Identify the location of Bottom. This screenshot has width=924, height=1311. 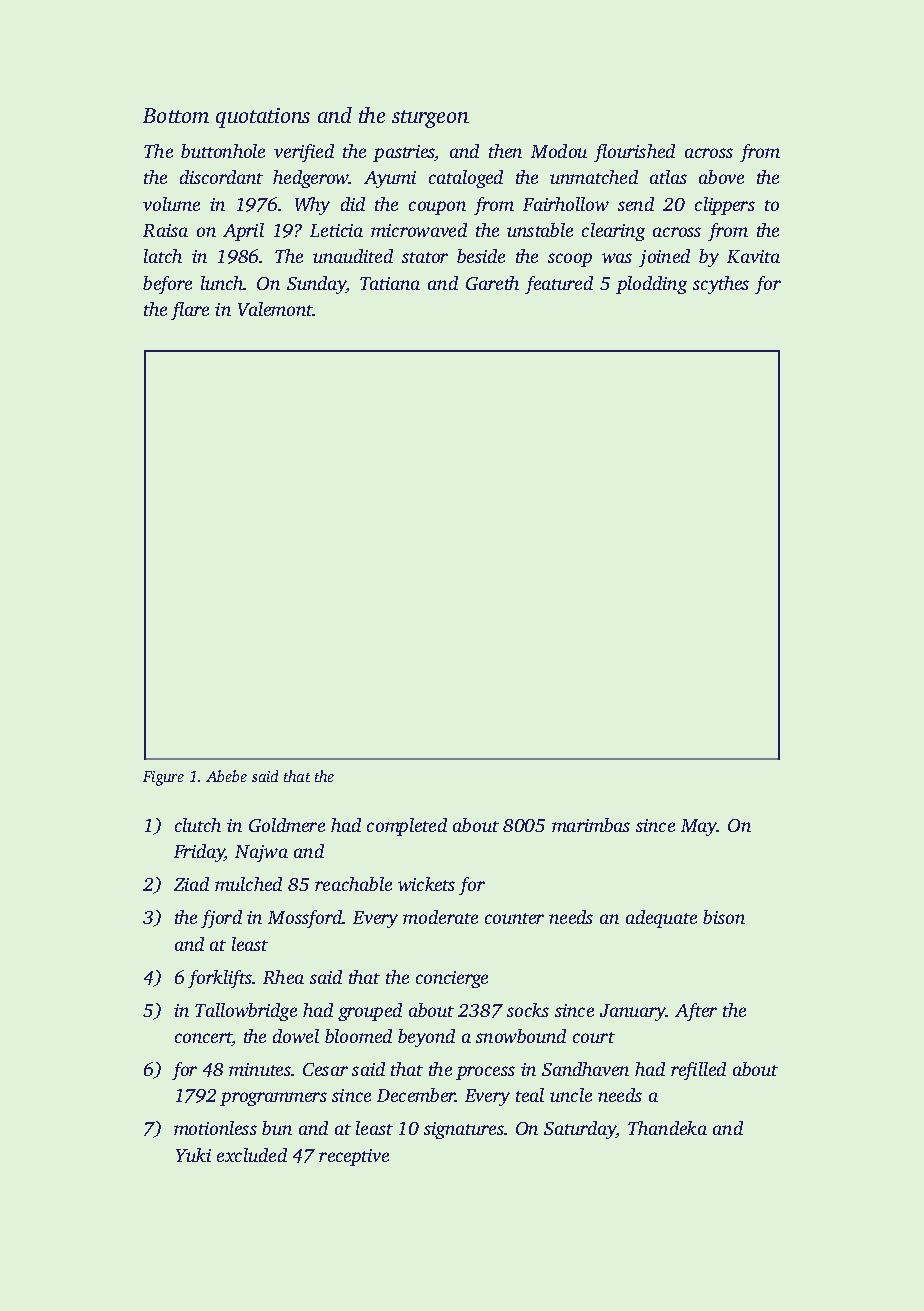
(176, 115).
